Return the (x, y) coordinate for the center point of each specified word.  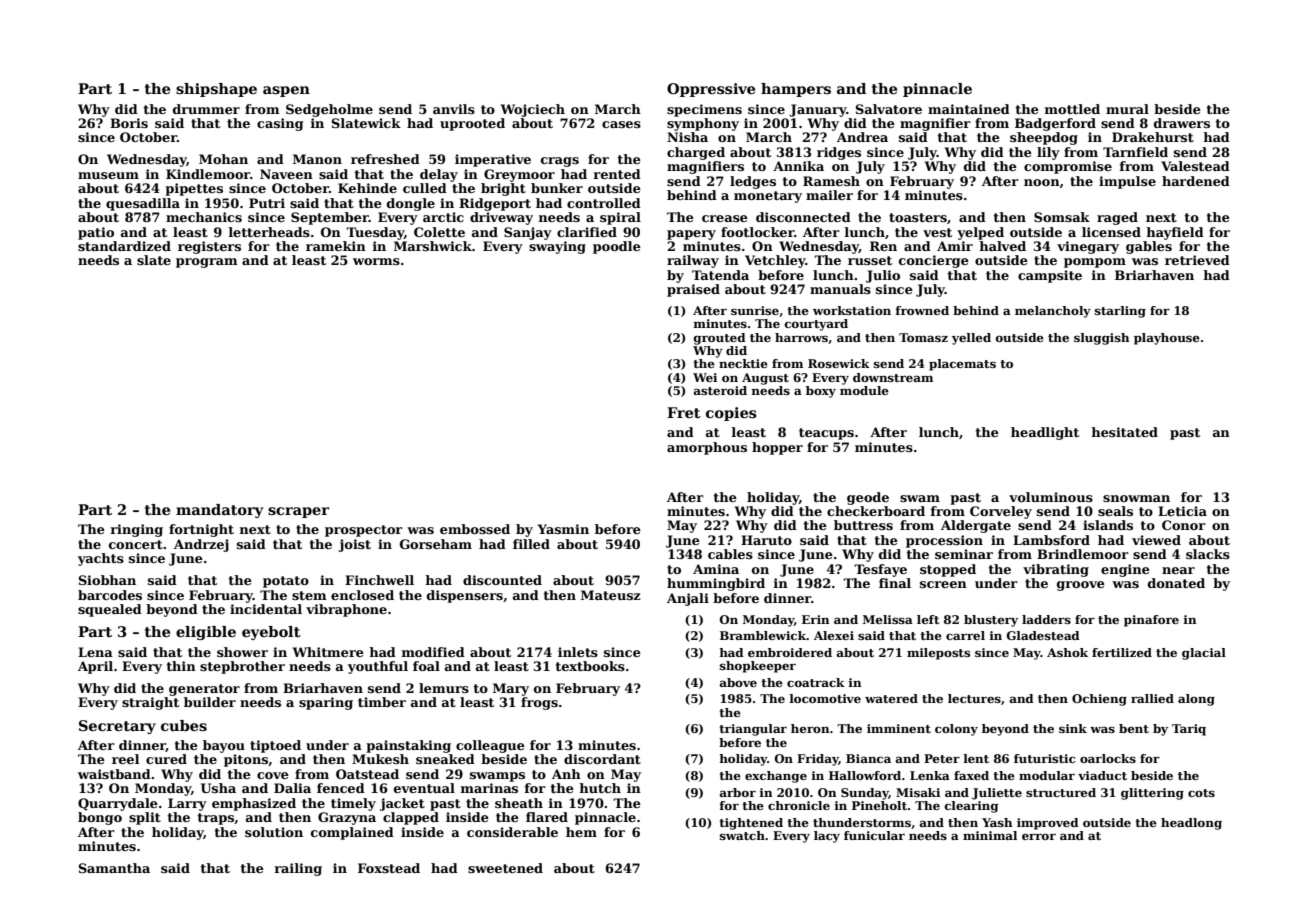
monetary (768, 197)
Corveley (1001, 512)
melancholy (1053, 312)
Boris (129, 123)
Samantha (114, 868)
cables (730, 554)
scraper (298, 512)
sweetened (505, 868)
